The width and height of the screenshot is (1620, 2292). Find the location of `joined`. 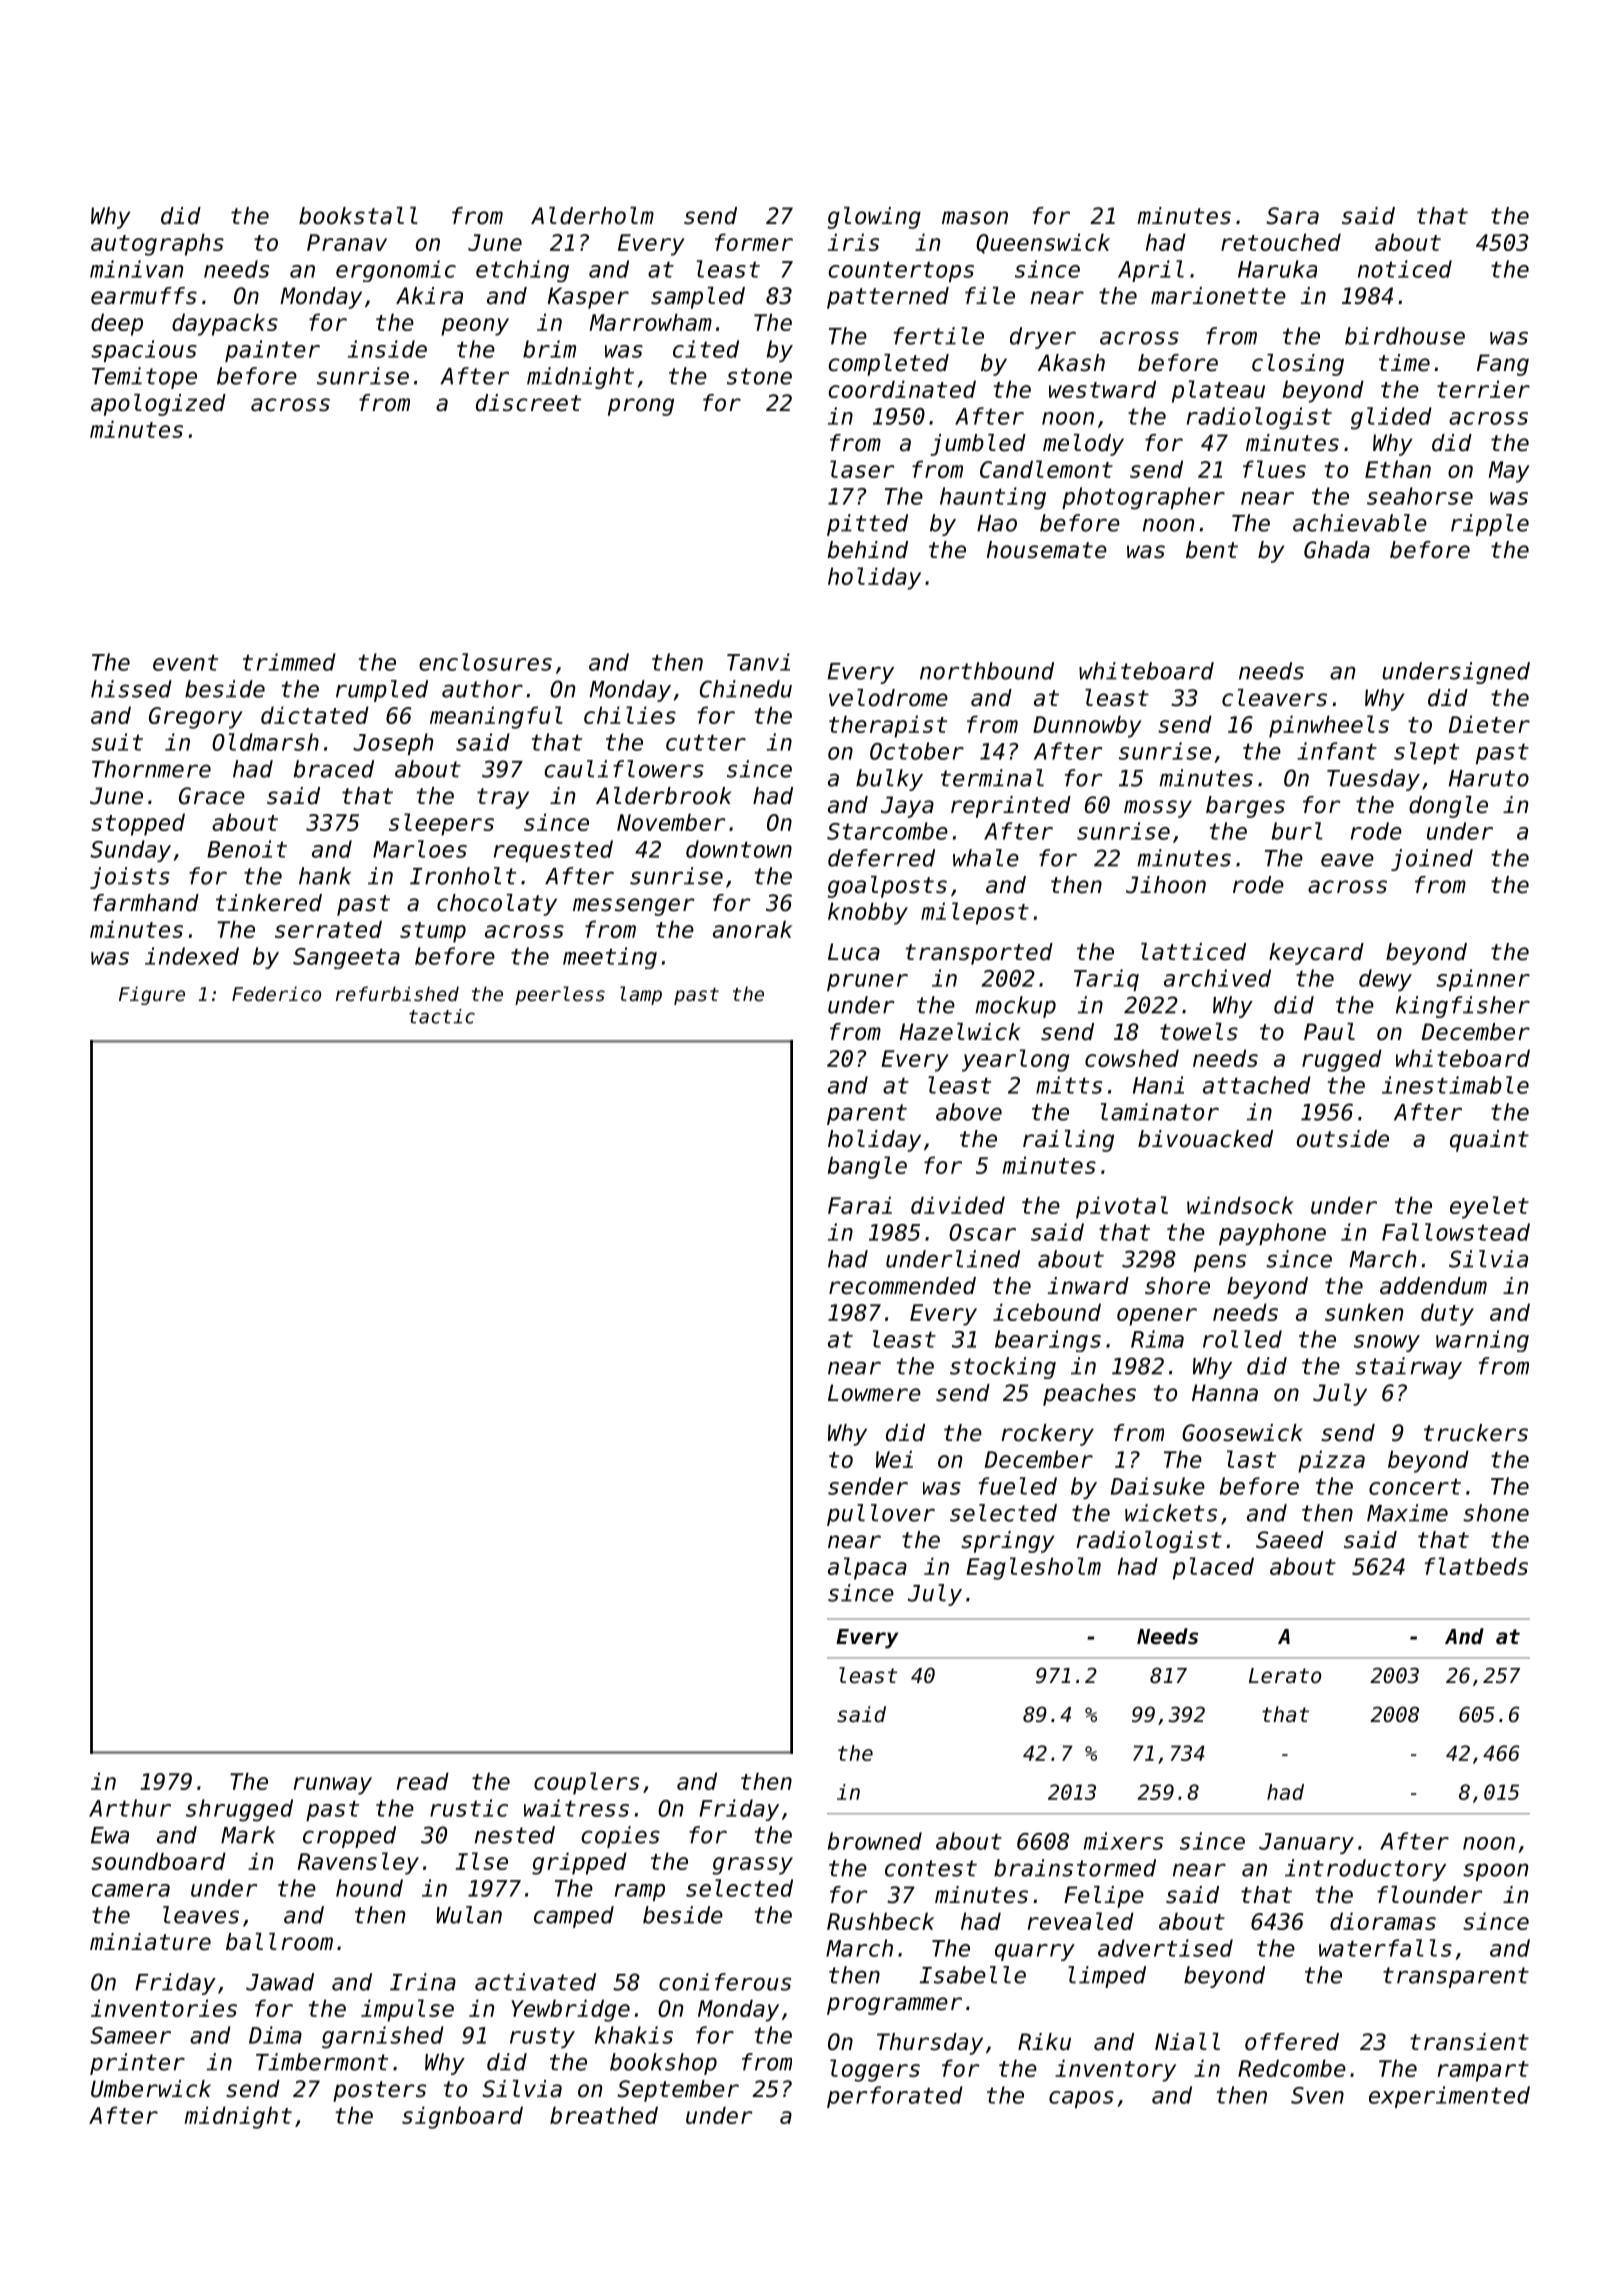

joined is located at coordinates (1432, 860).
